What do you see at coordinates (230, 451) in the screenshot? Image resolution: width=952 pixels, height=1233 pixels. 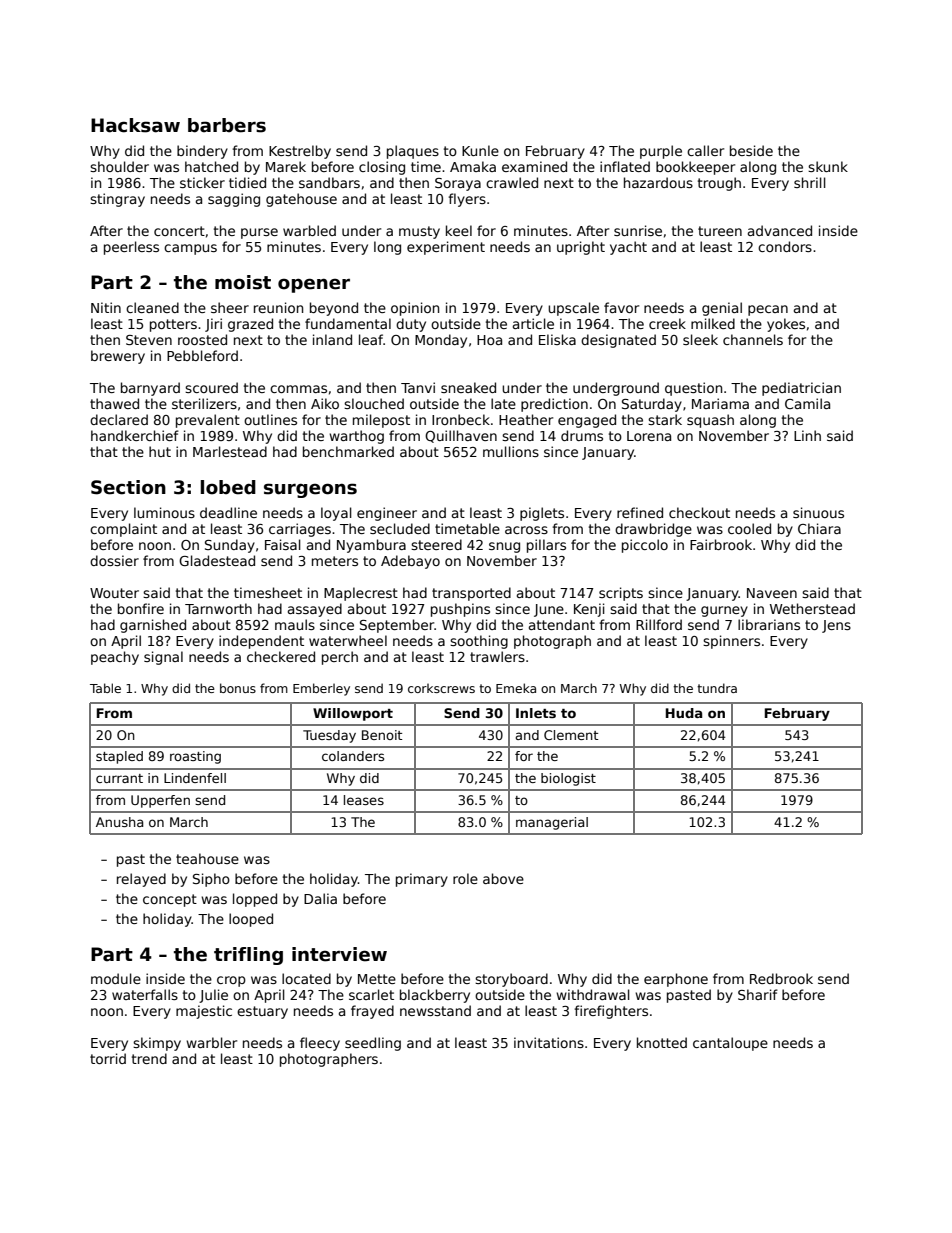 I see `Marlestead` at bounding box center [230, 451].
